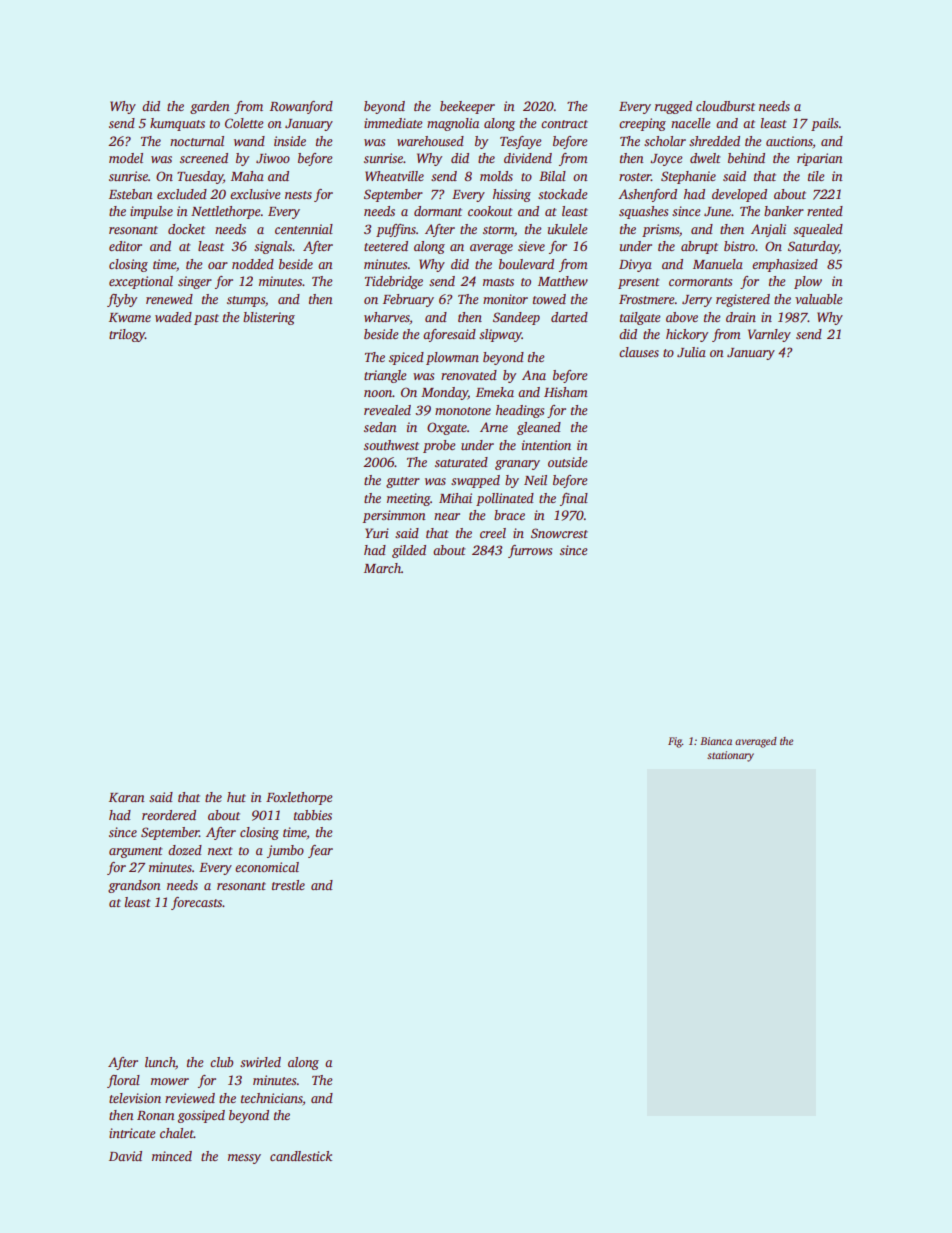 This screenshot has height=1233, width=952. Describe the element at coordinates (267, 867) in the screenshot. I see `economical` at that location.
